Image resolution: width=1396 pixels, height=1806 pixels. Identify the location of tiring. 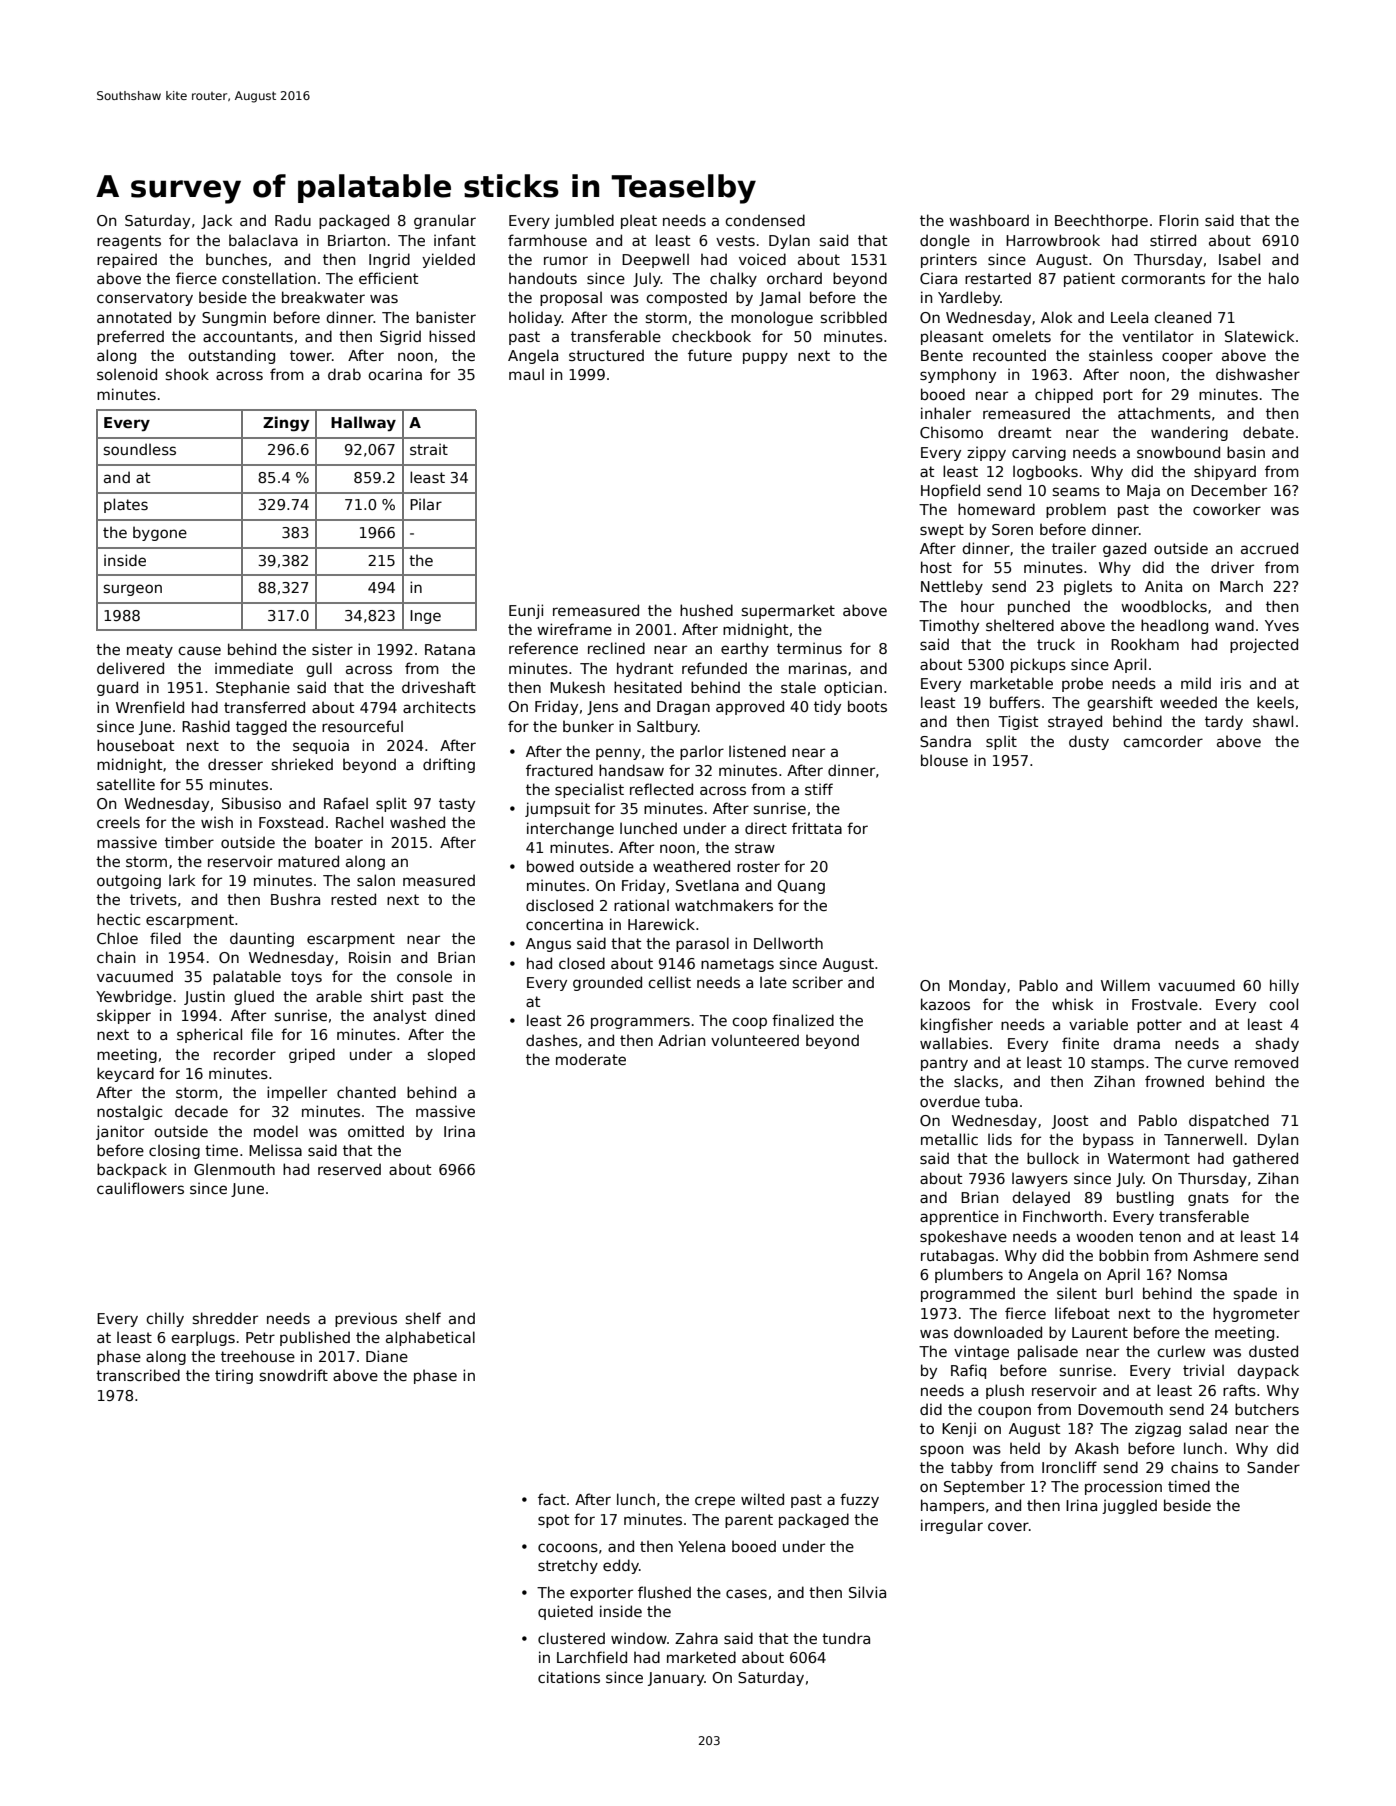
(234, 1376).
